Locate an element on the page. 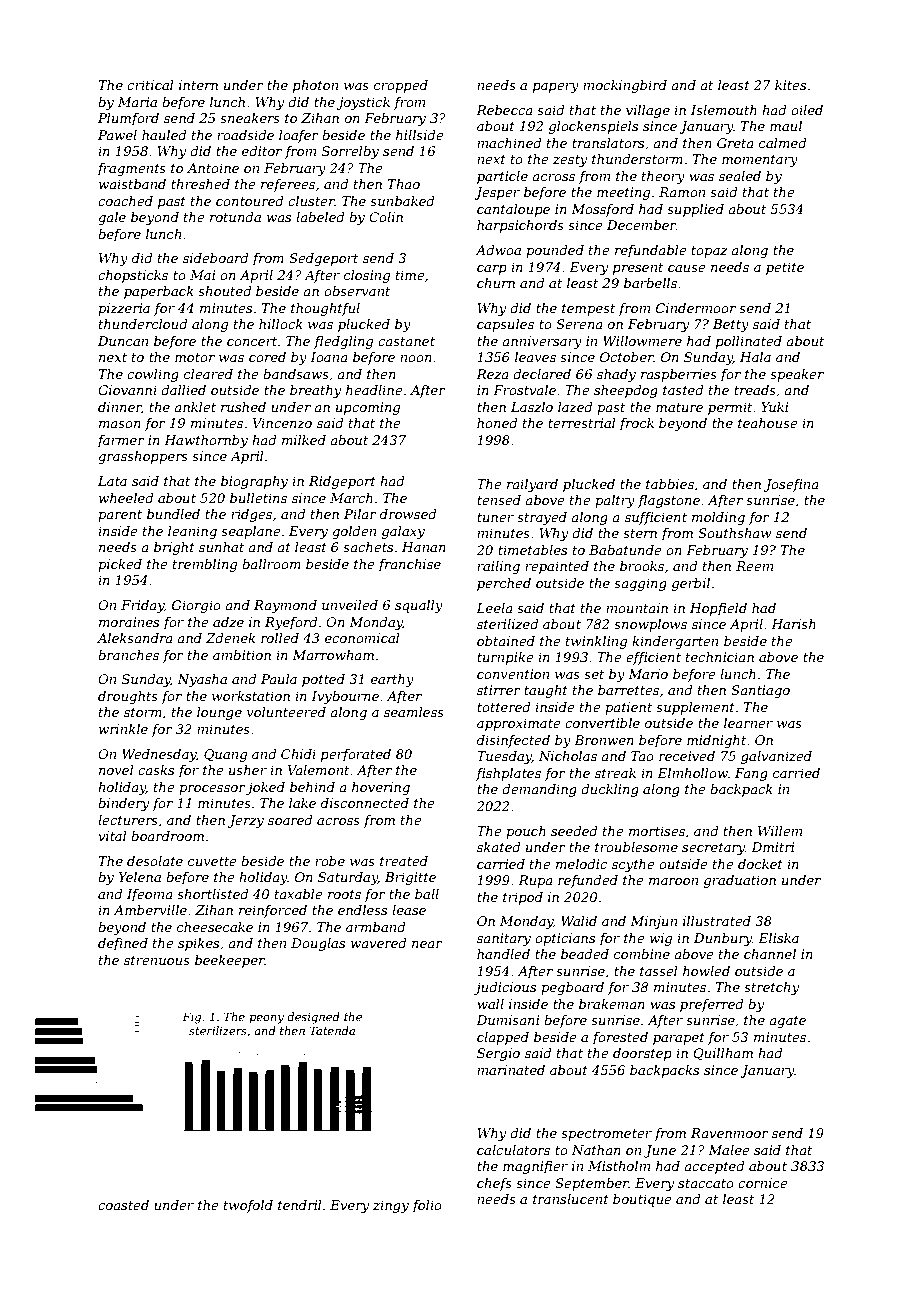 Image resolution: width=924 pixels, height=1308 pixels. momentary is located at coordinates (760, 161).
